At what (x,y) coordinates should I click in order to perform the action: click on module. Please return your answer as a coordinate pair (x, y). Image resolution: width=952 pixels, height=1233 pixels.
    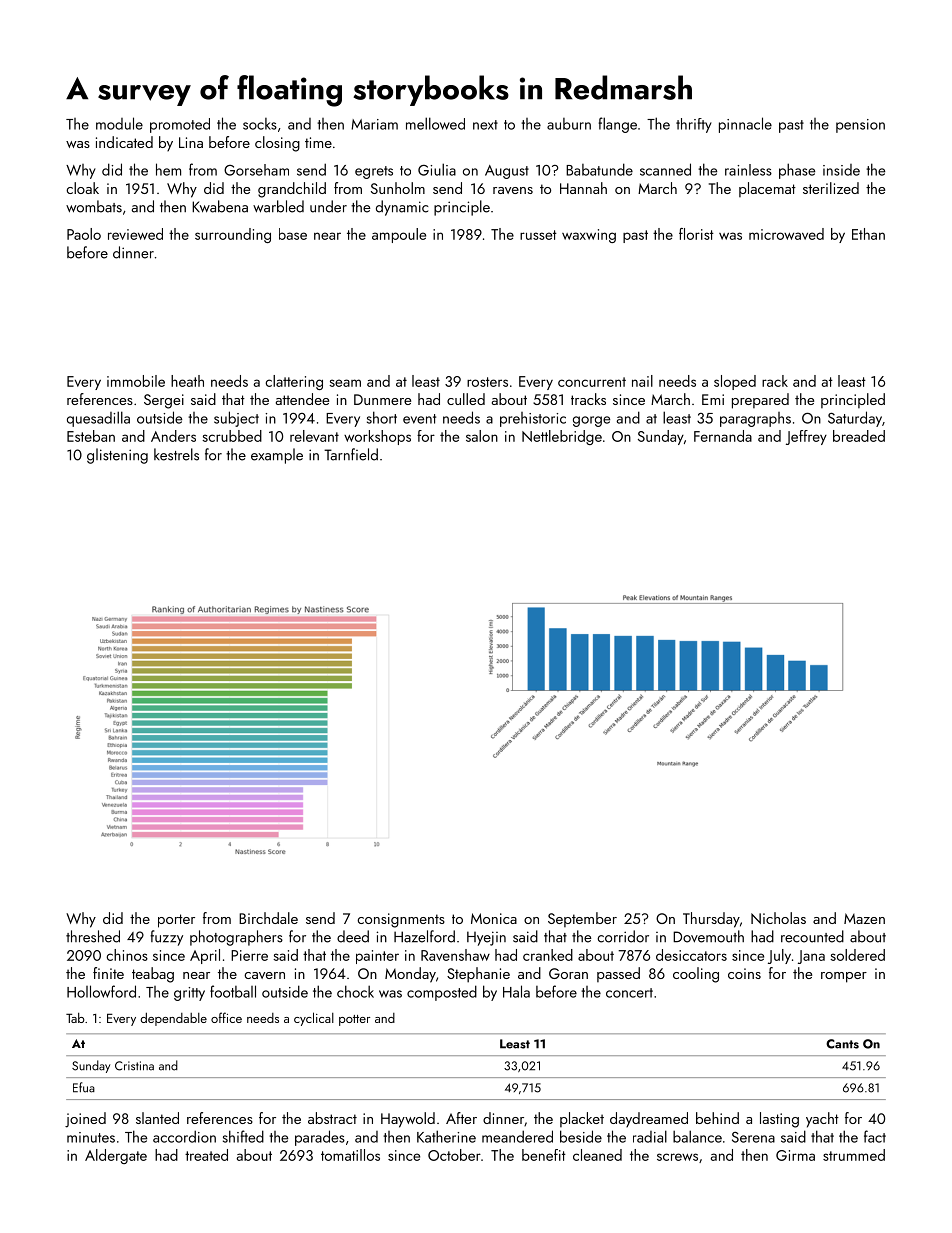
    Looking at the image, I should click on (119, 123).
